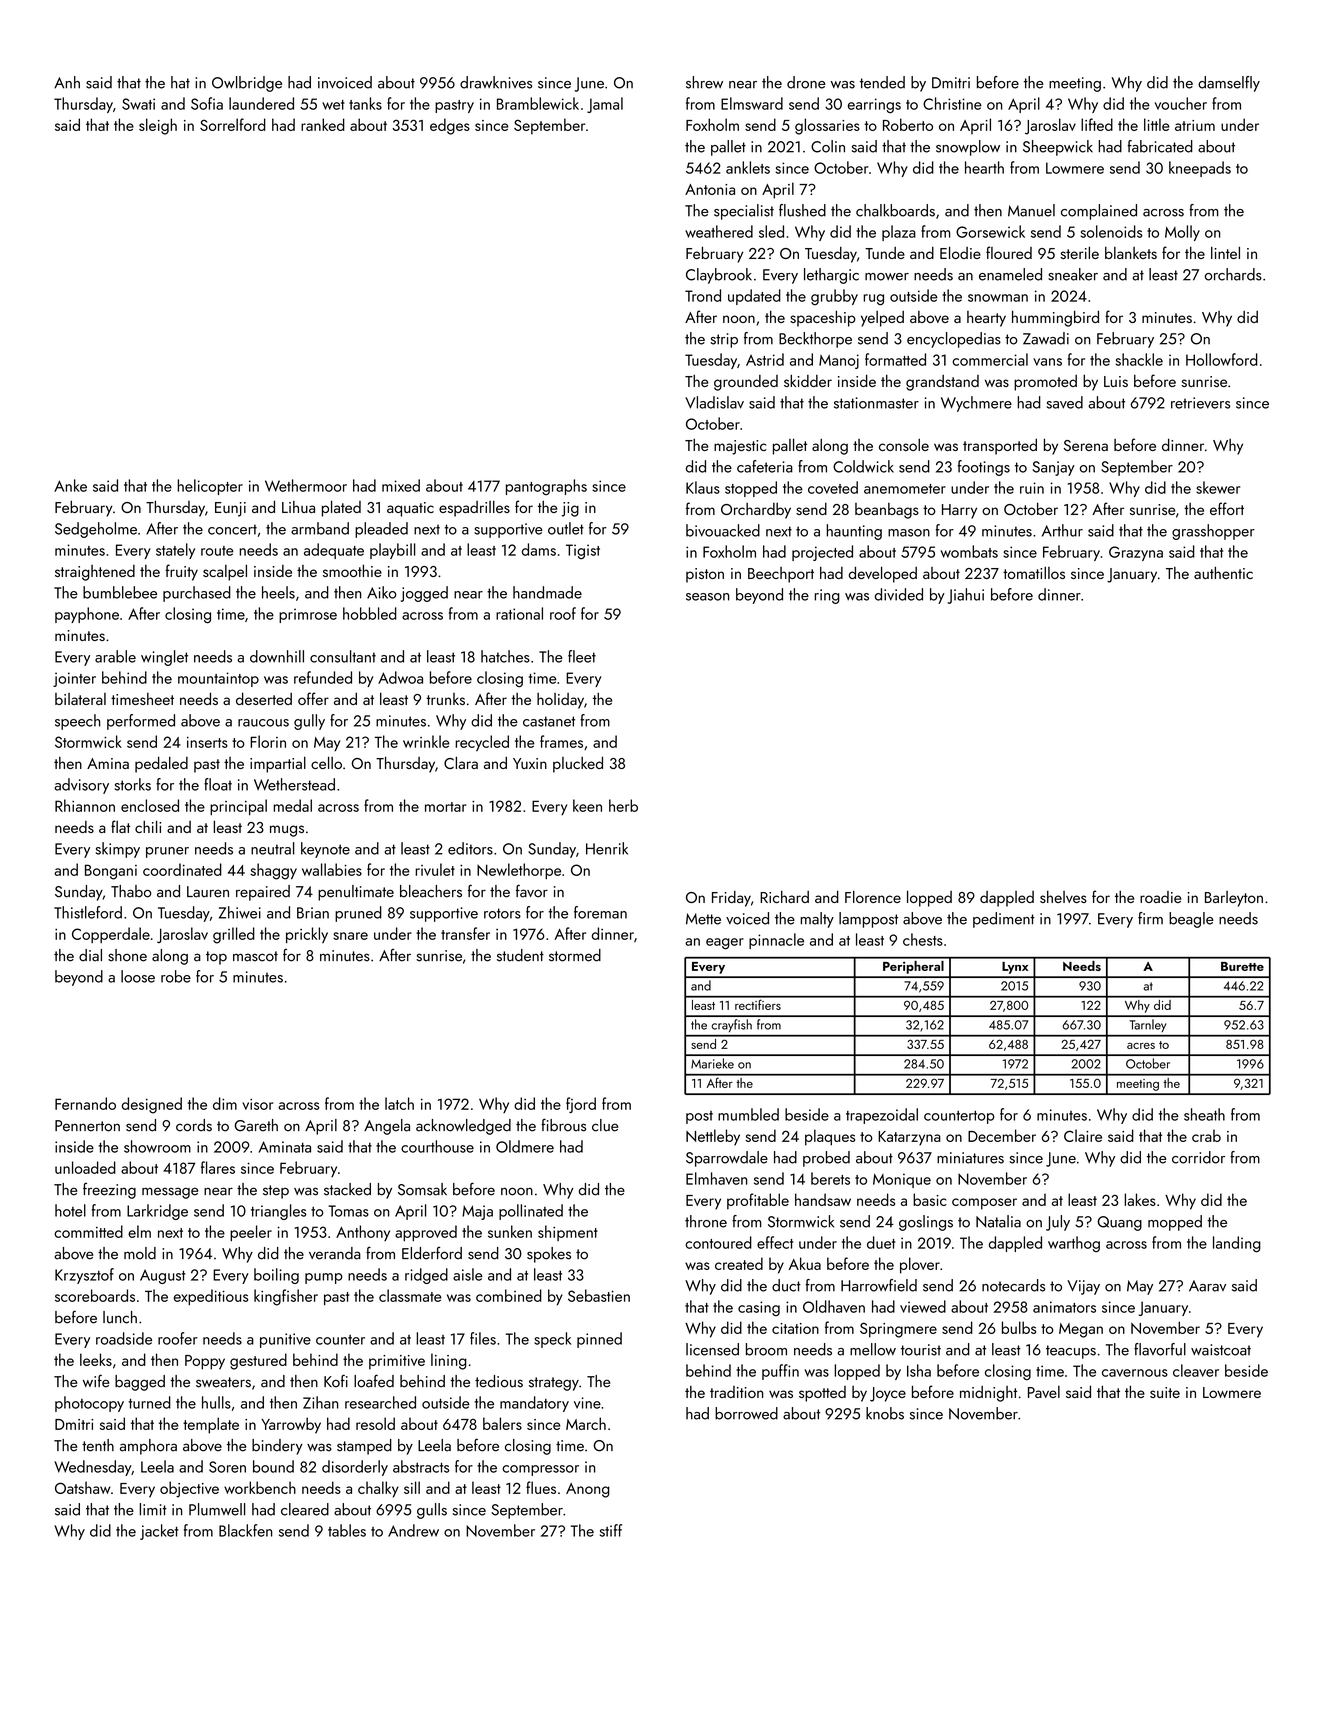 The width and height of the screenshot is (1324, 1714). Describe the element at coordinates (1175, 1223) in the screenshot. I see `mopped` at that location.
